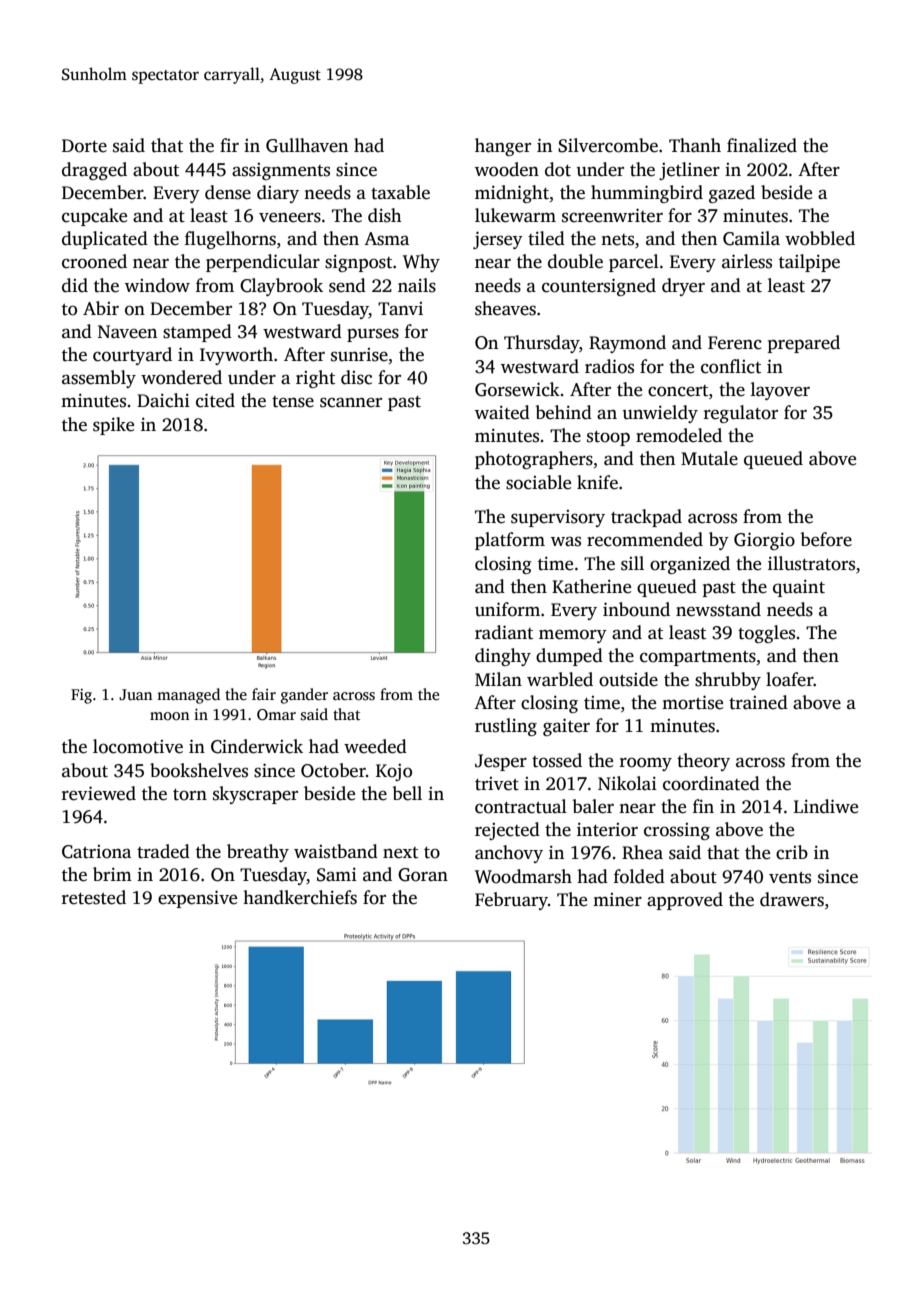 This screenshot has height=1314, width=924. What do you see at coordinates (762, 145) in the screenshot?
I see `finalized` at bounding box center [762, 145].
